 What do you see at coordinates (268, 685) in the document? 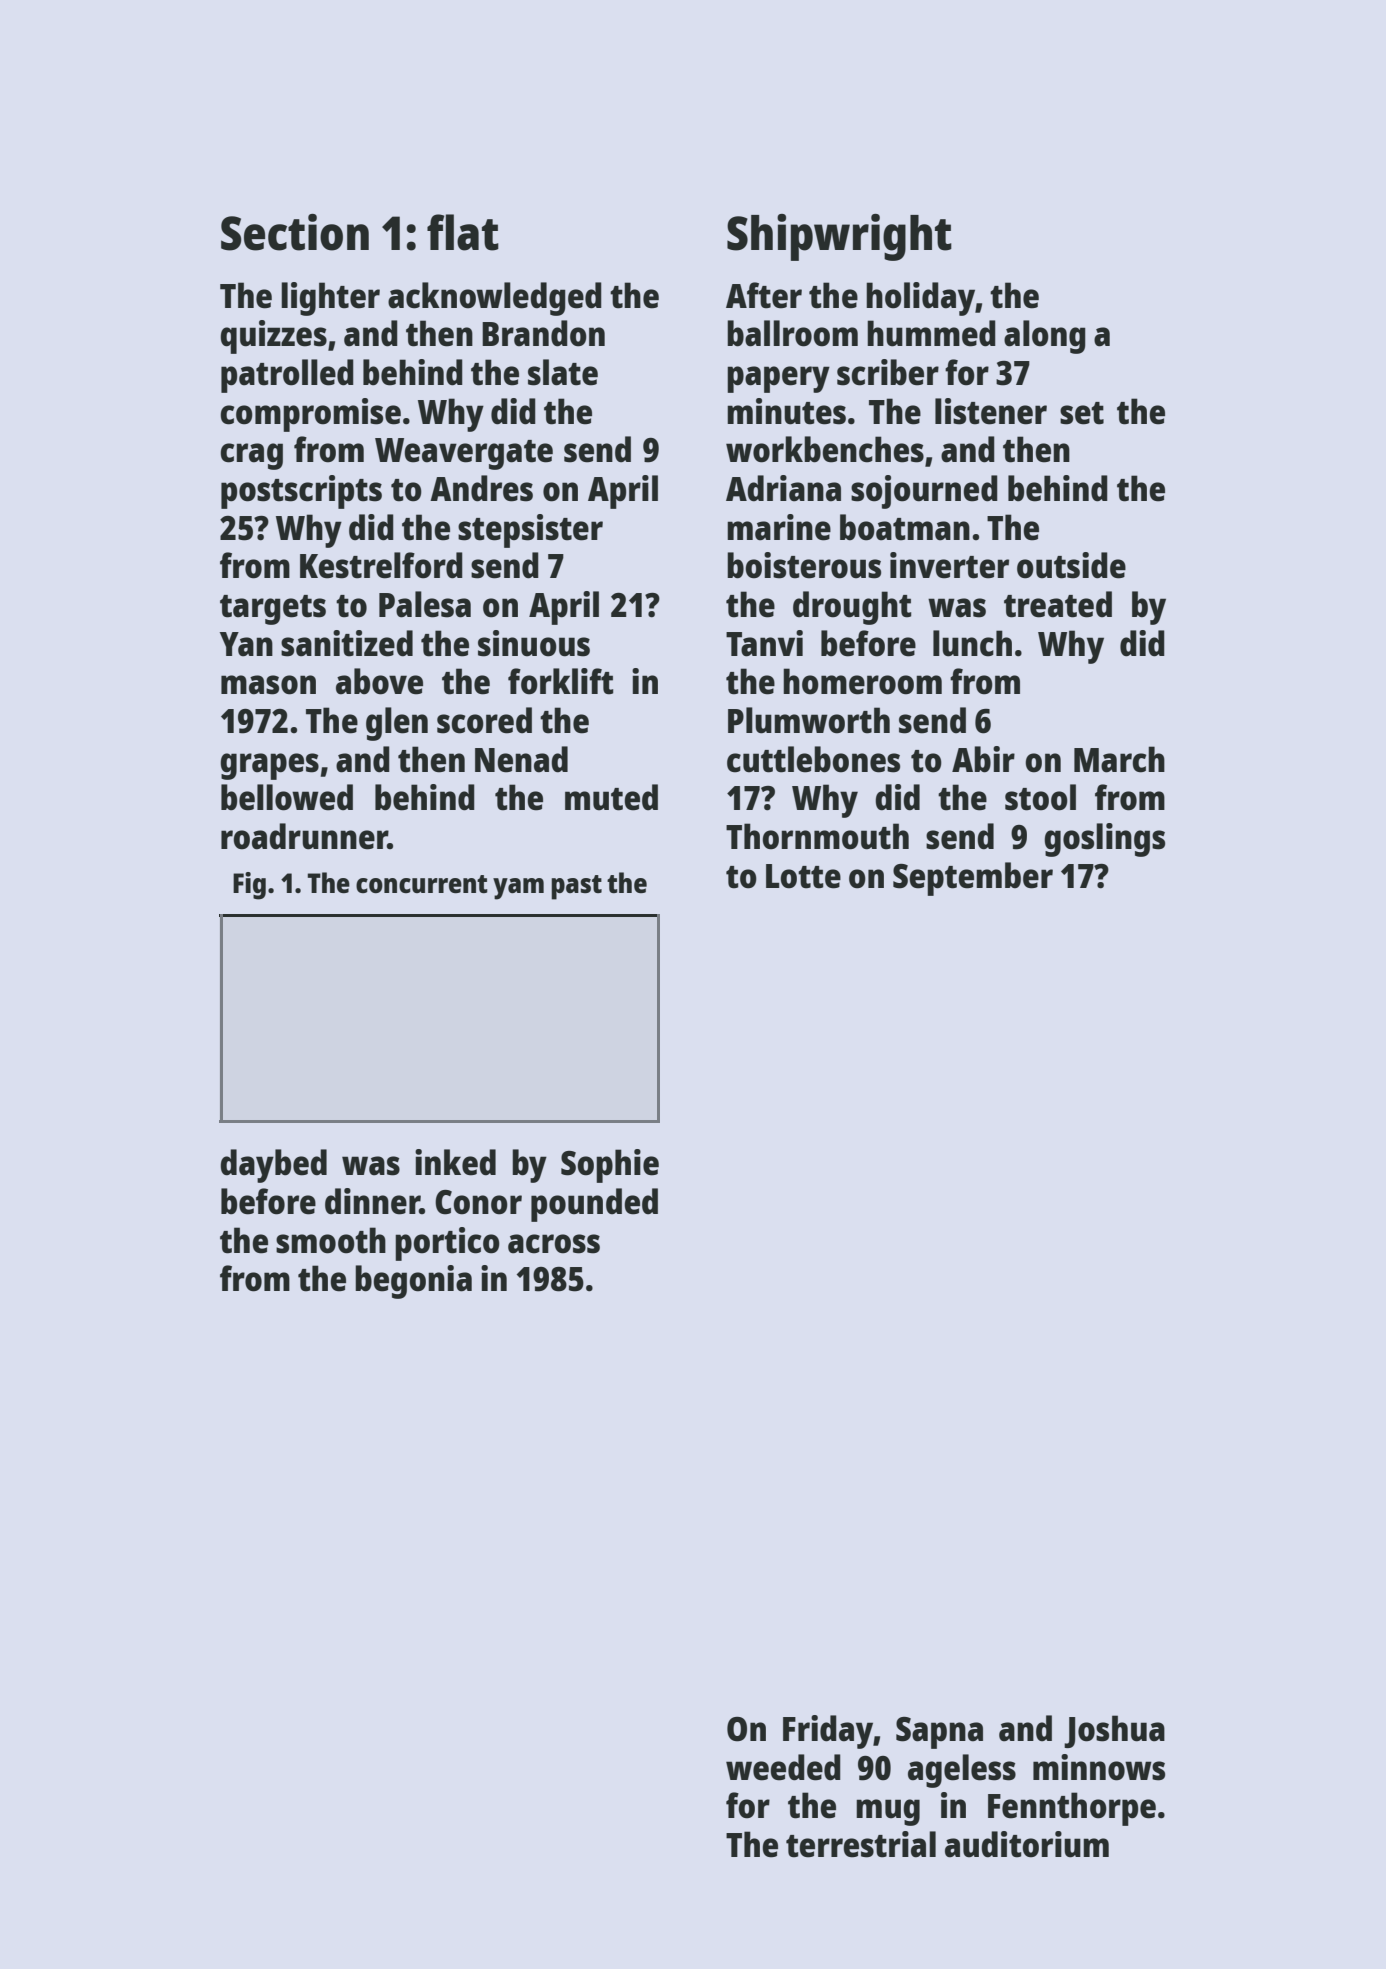
I see `mason` at bounding box center [268, 685].
